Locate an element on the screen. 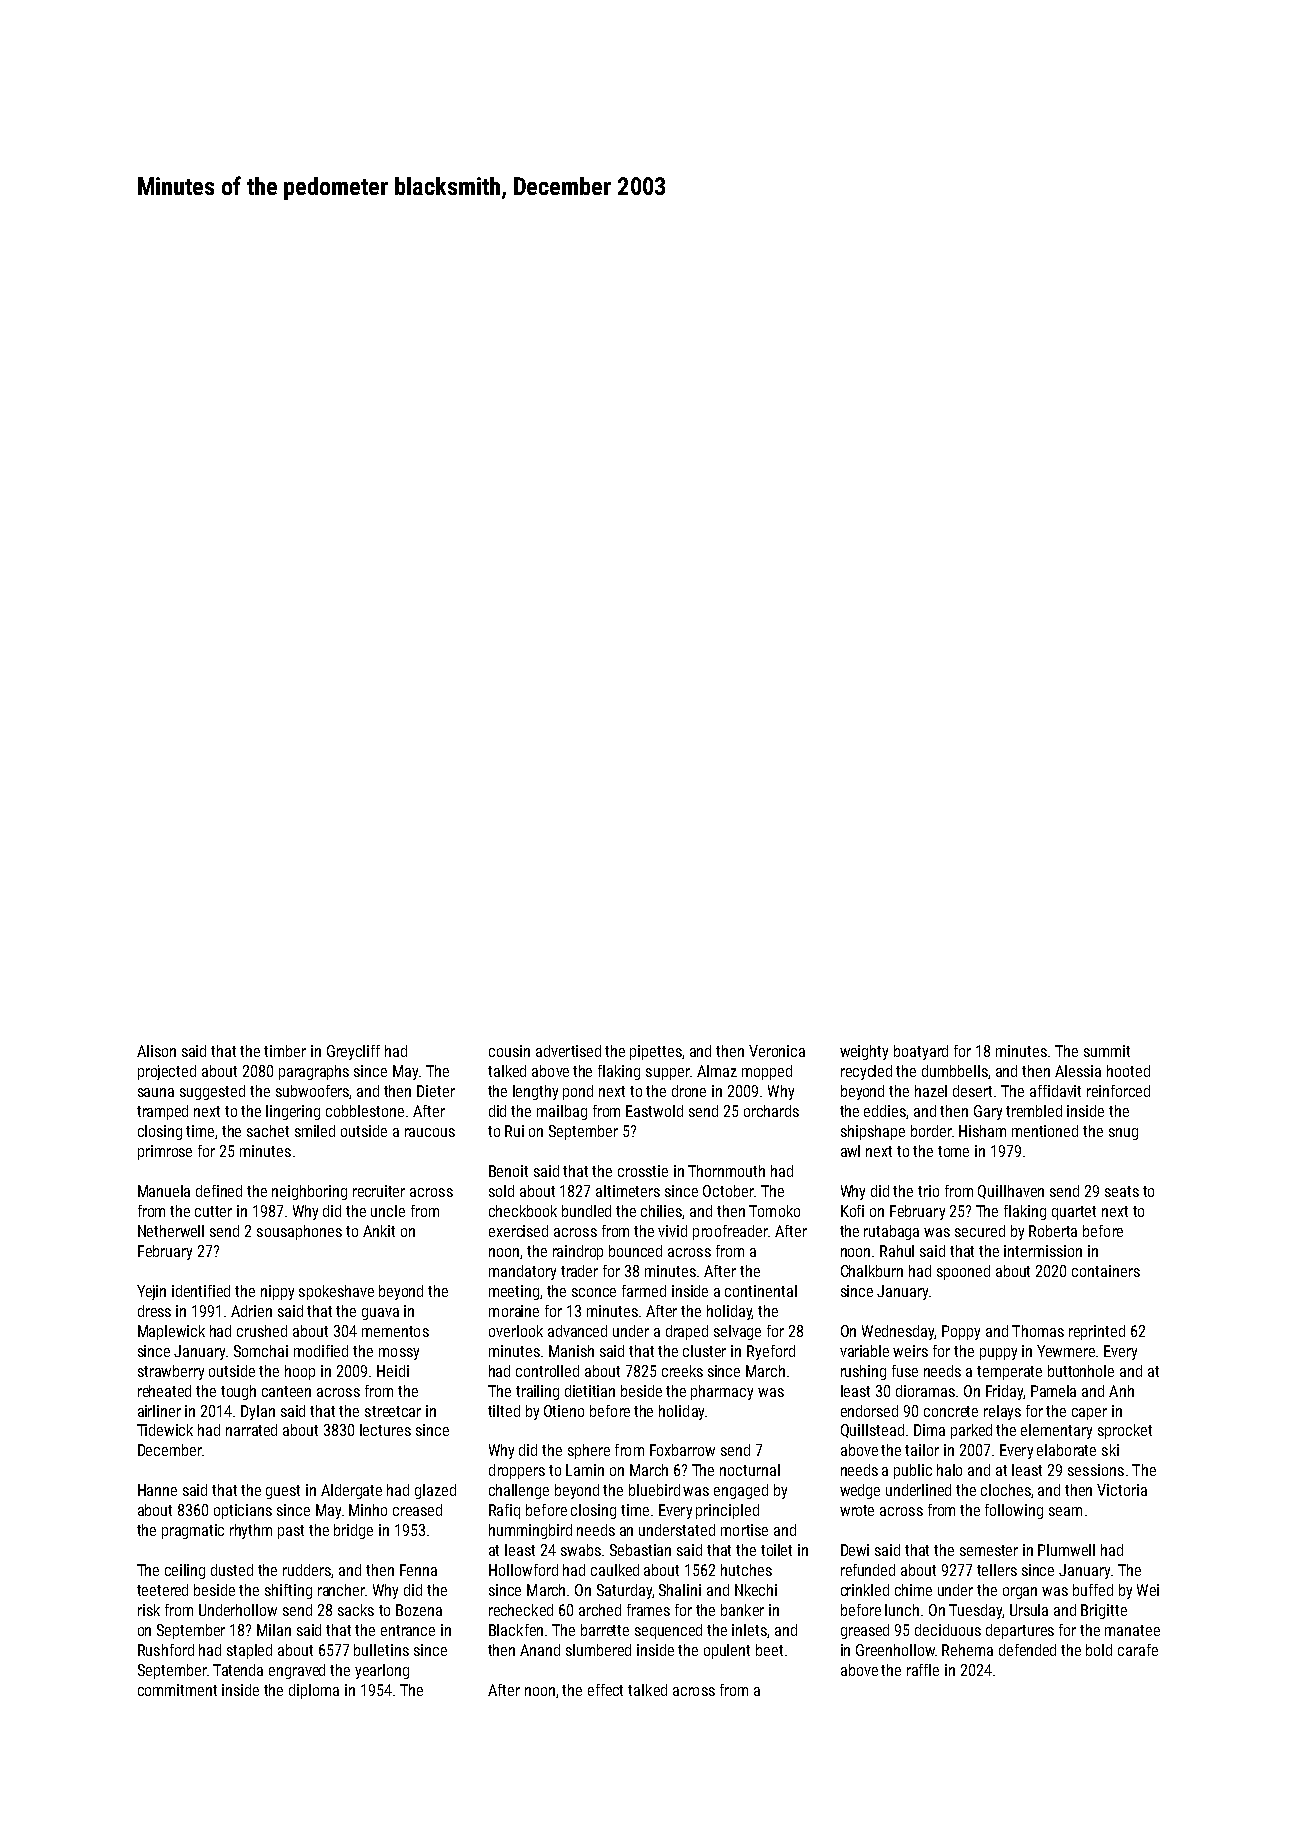 The width and height of the screenshot is (1298, 1836). mortise is located at coordinates (744, 1530).
